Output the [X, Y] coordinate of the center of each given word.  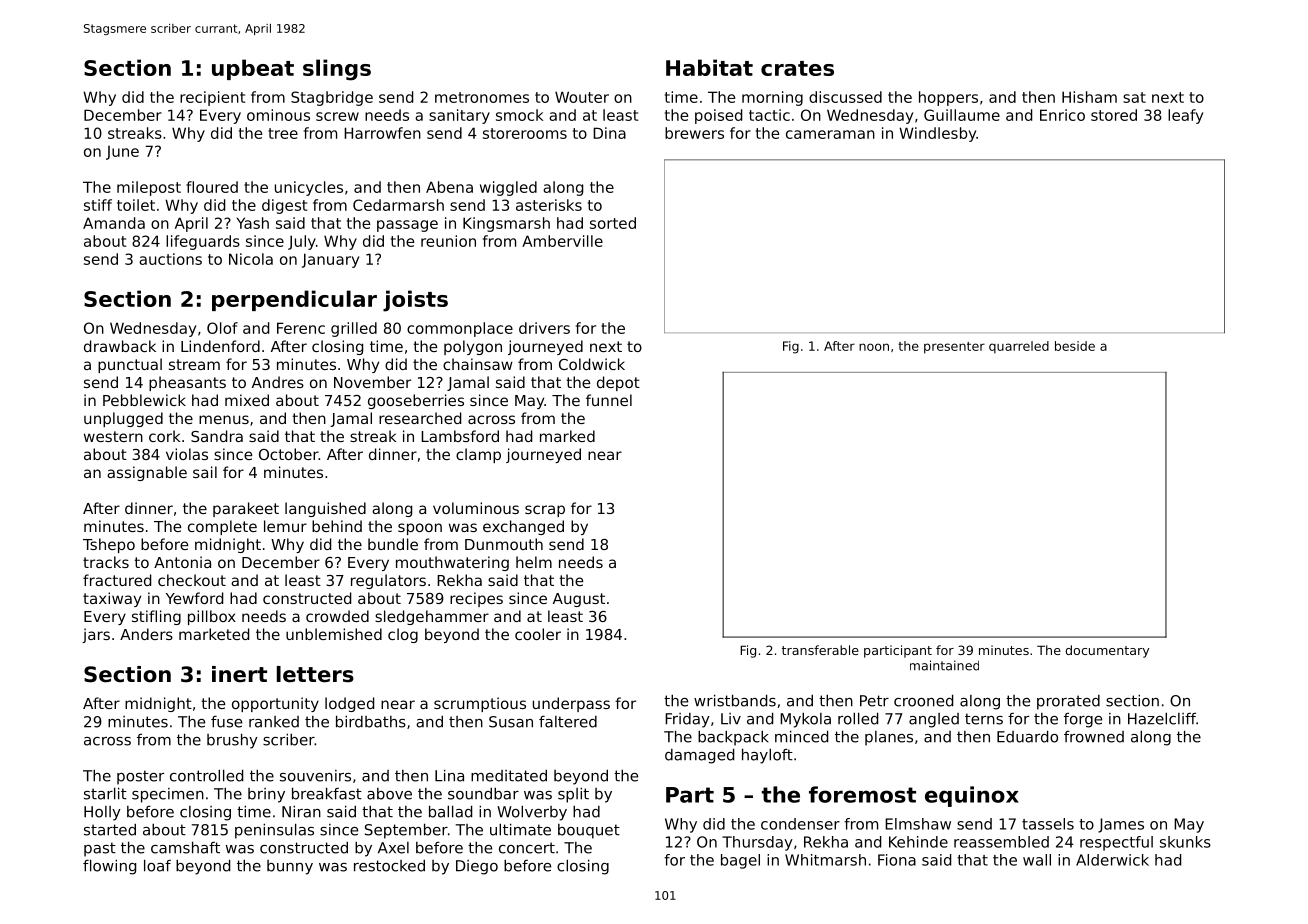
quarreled [1019, 347]
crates [797, 68]
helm [534, 562]
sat [1134, 97]
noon [874, 347]
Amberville [562, 241]
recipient [212, 98]
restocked [389, 866]
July [302, 242]
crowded [337, 616]
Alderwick [1112, 860]
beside [1075, 346]
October [289, 454]
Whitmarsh [825, 860]
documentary [1107, 651]
